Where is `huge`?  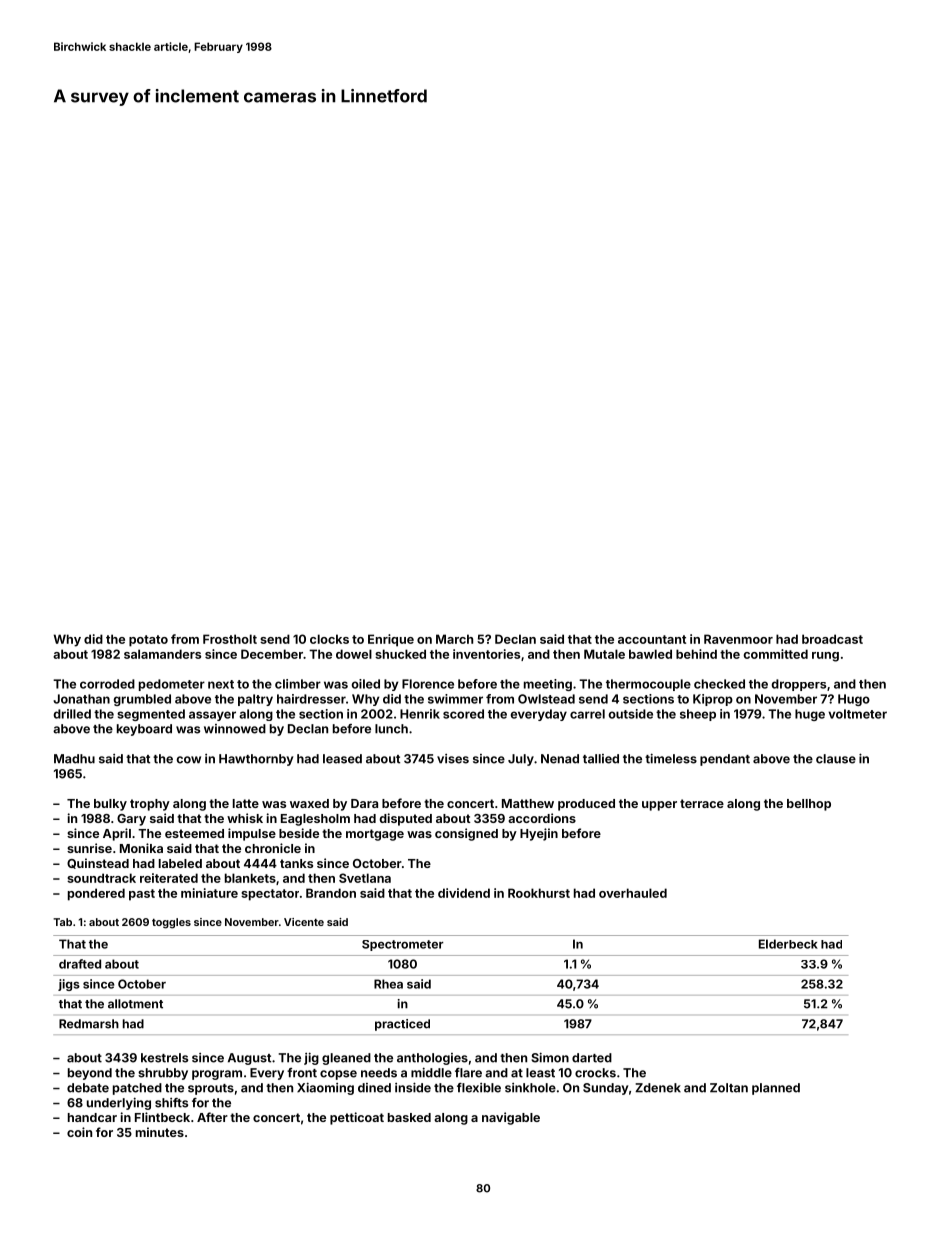
huge is located at coordinates (810, 715).
